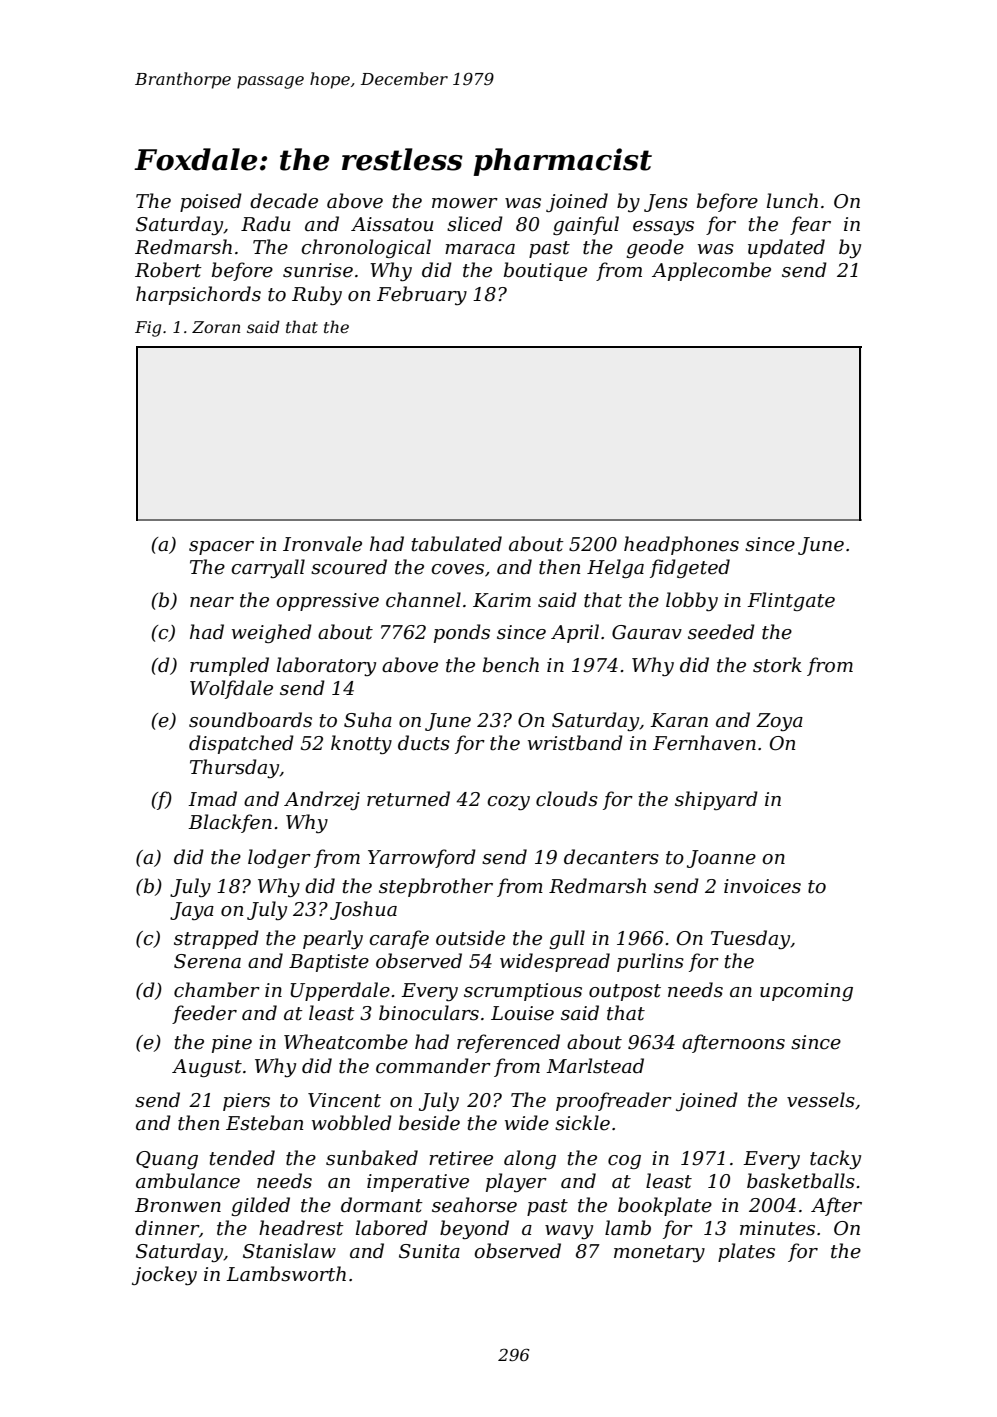  What do you see at coordinates (545, 271) in the screenshot?
I see `boutique` at bounding box center [545, 271].
